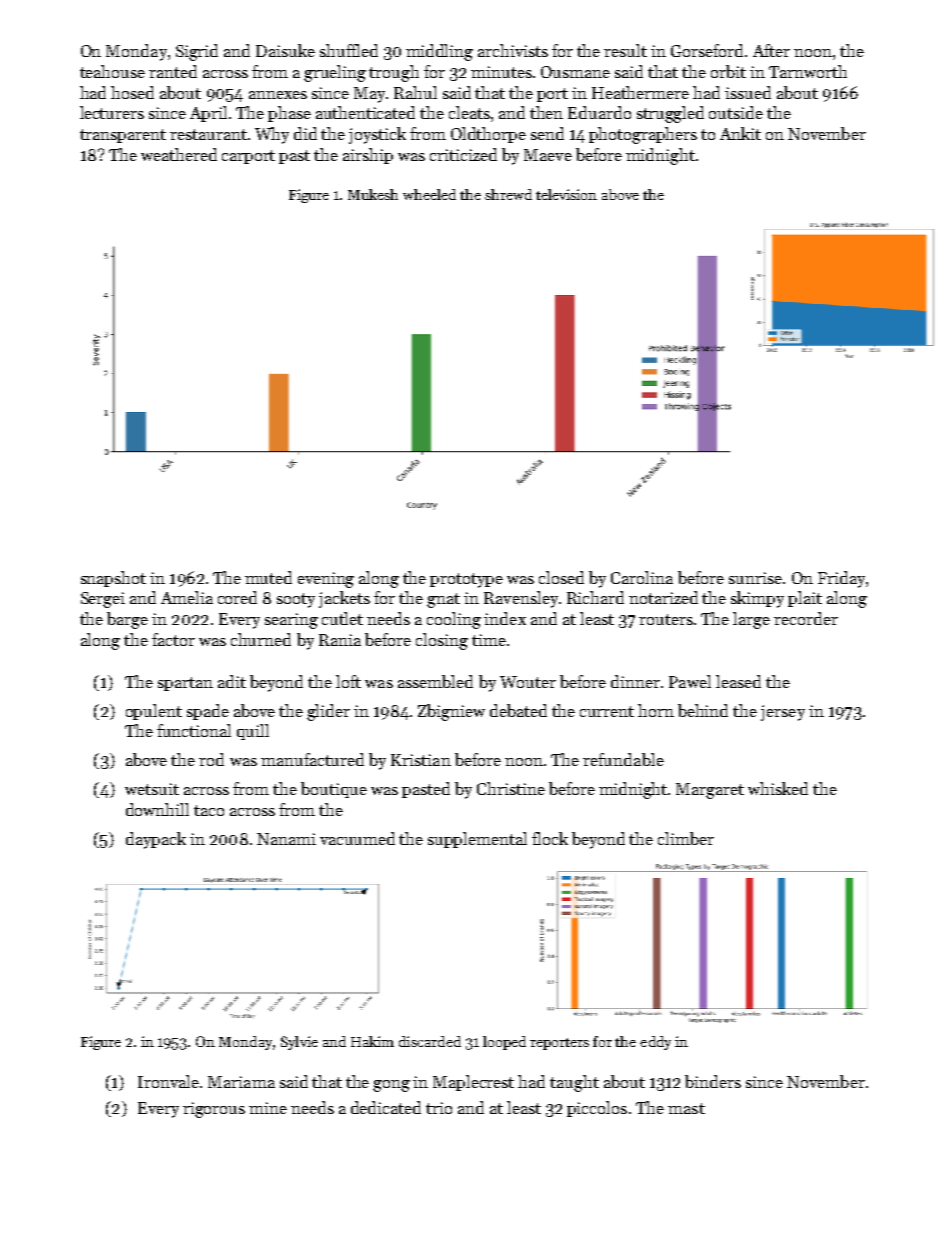  Describe the element at coordinates (214, 1110) in the screenshot. I see `rigorous` at that location.
